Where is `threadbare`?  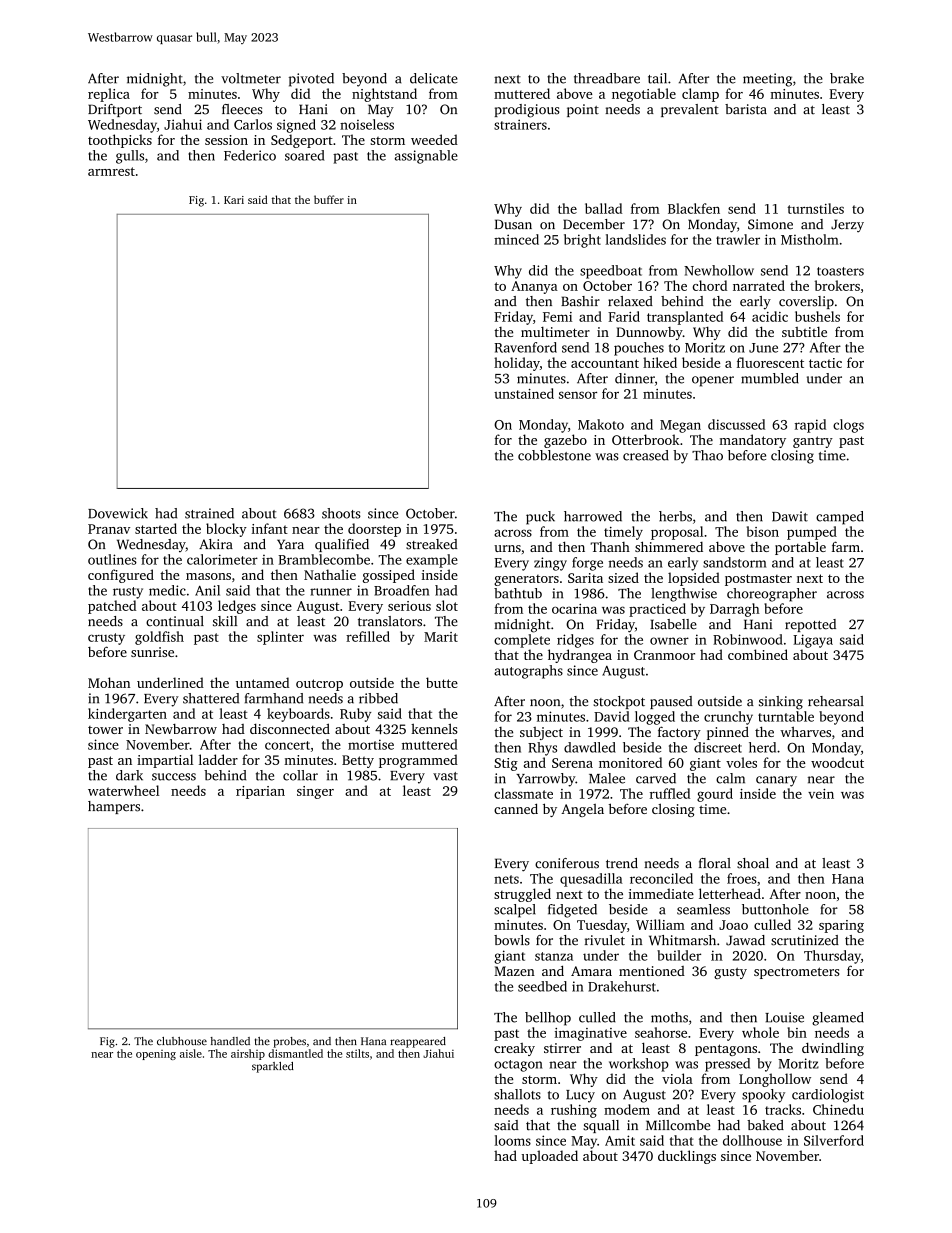 threadbare is located at coordinates (607, 78).
